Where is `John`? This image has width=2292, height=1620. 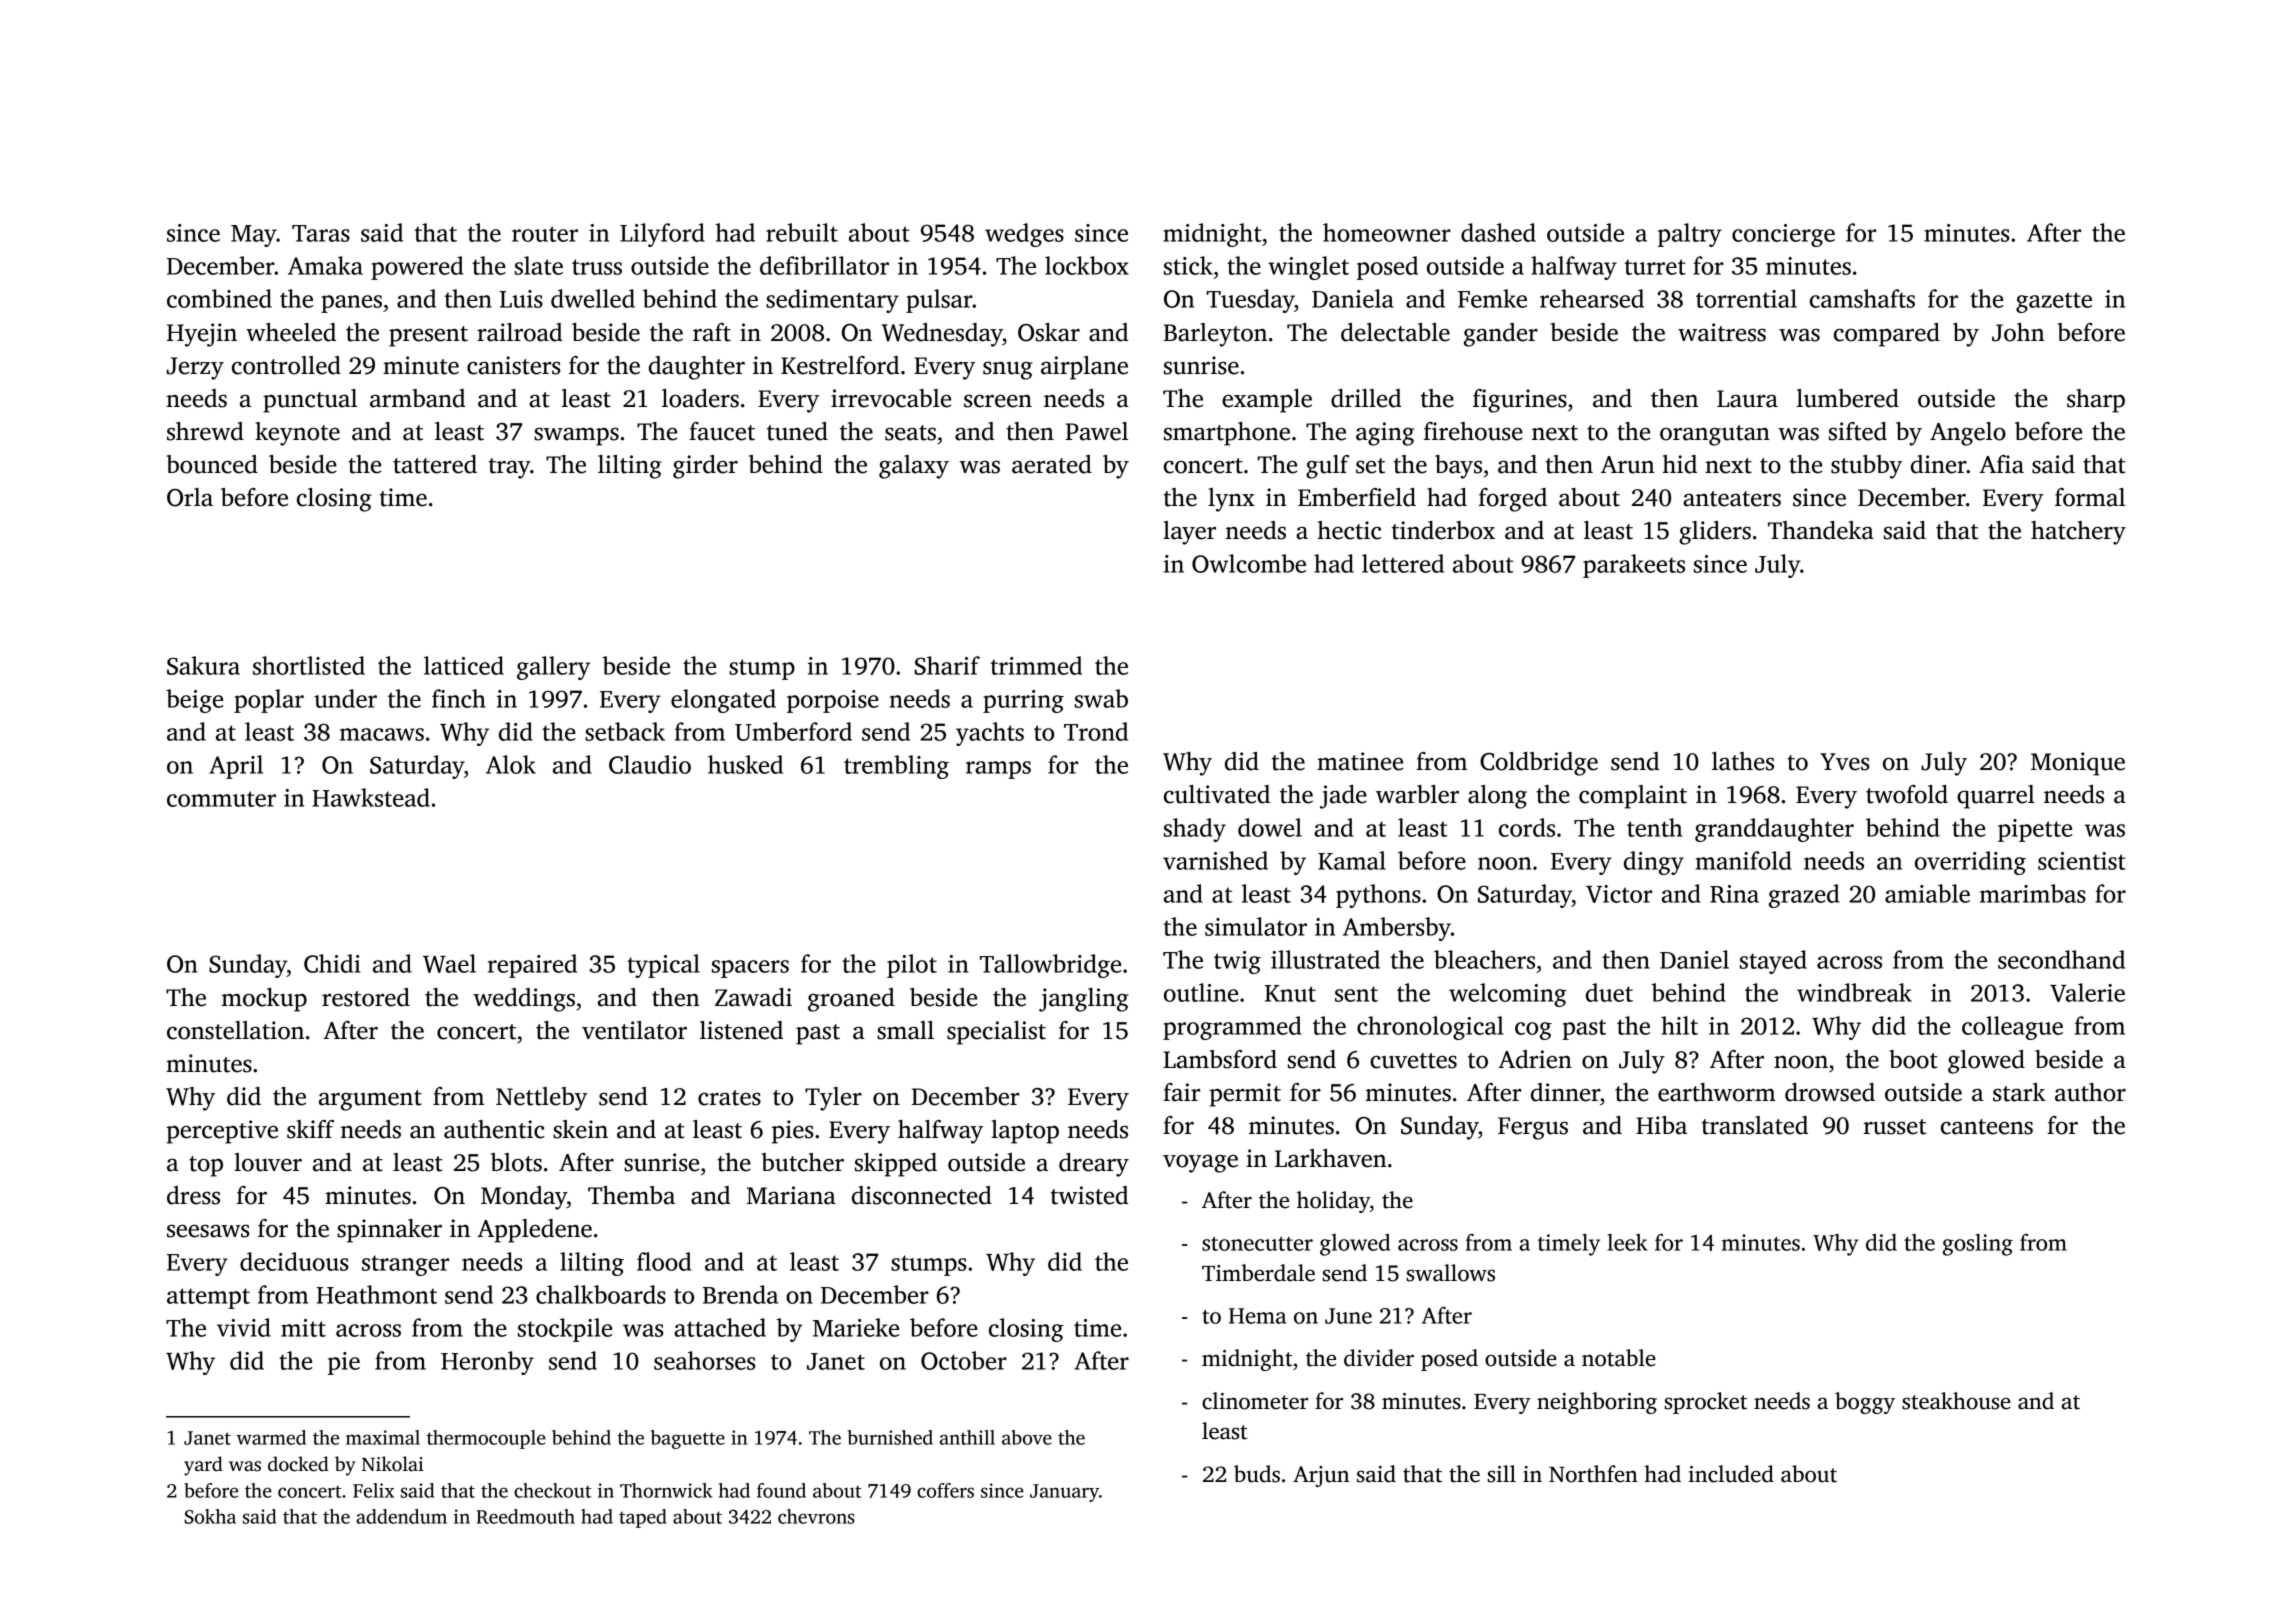
John is located at coordinates (2018, 332).
